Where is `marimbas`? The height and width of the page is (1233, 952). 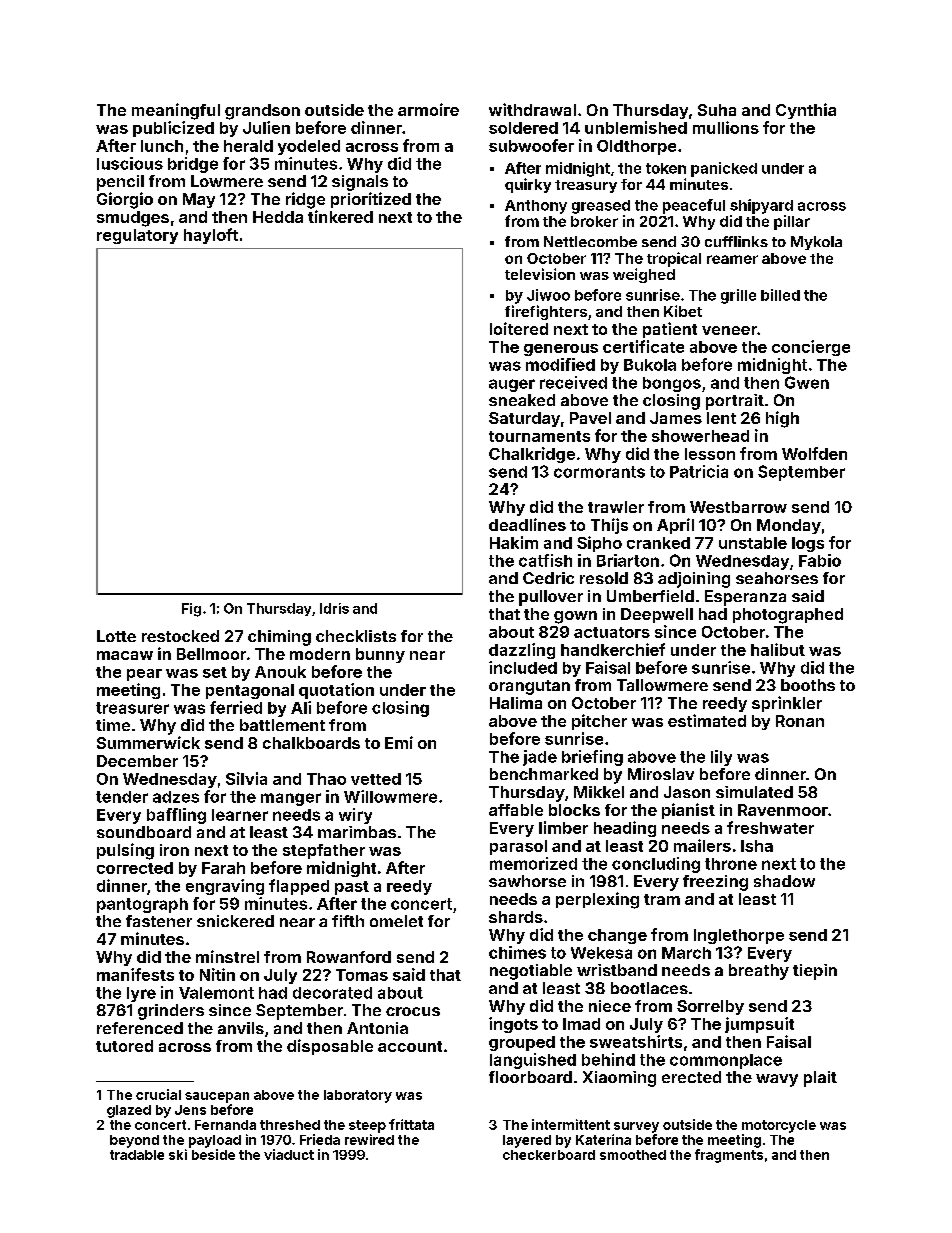
marimbas is located at coordinates (357, 832).
